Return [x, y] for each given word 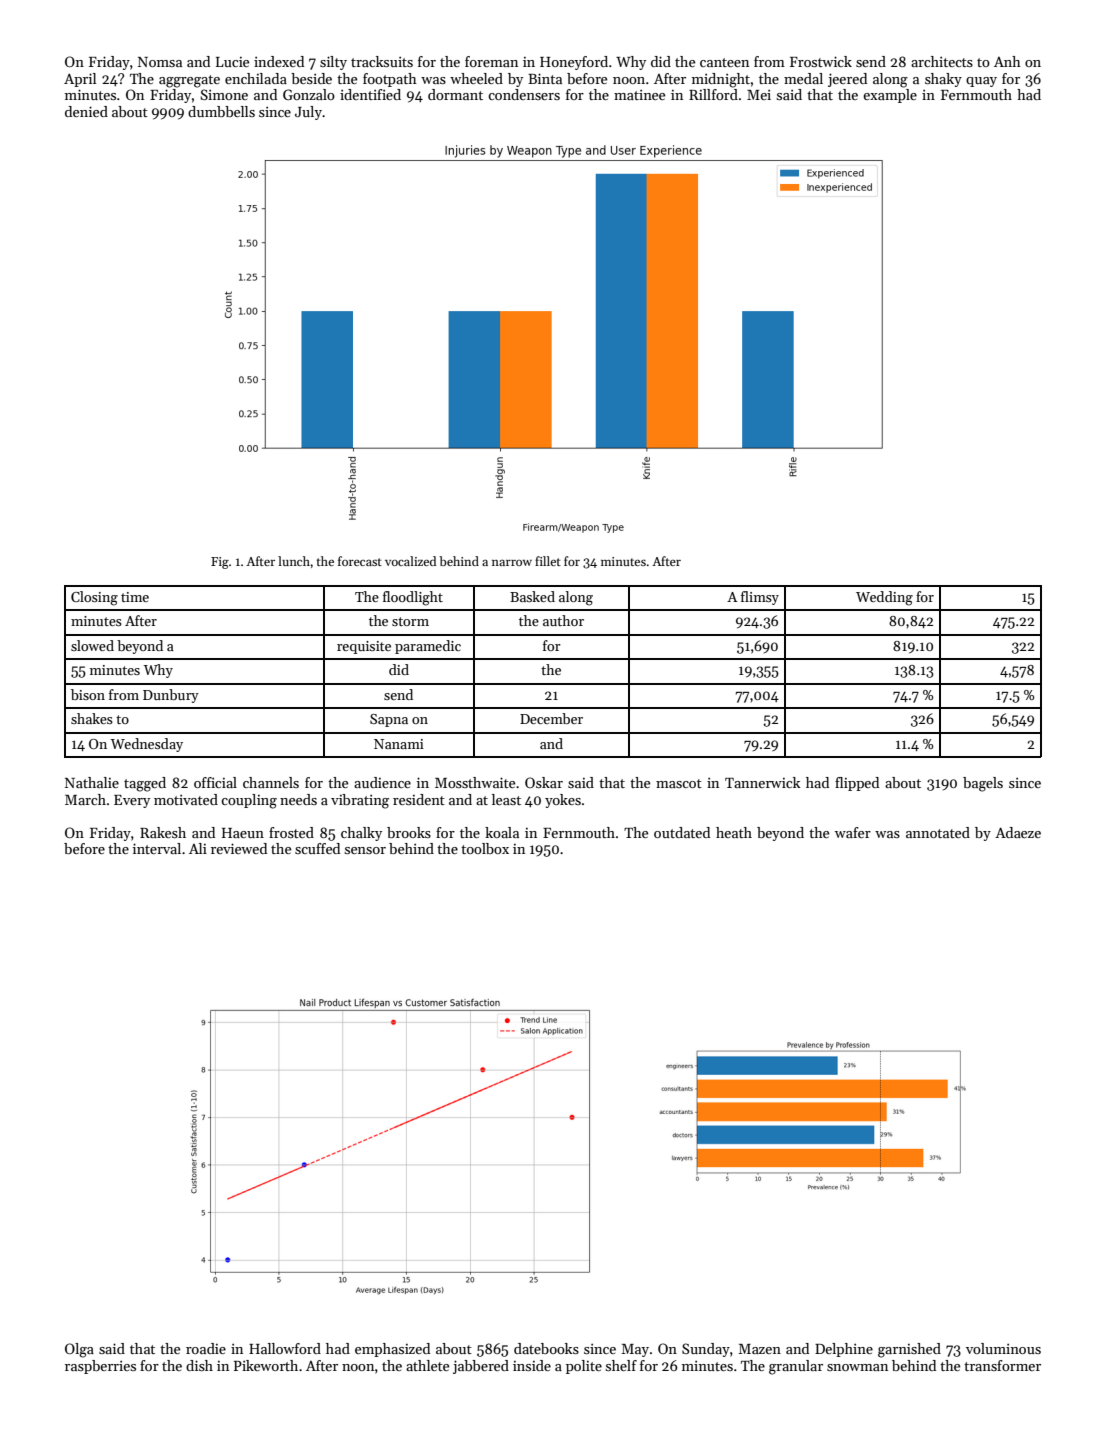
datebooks [546, 1348]
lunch [294, 561]
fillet [548, 561]
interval [157, 848]
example [890, 96]
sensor [365, 850]
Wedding [884, 598]
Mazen [760, 1349]
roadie [206, 1348]
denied [86, 111]
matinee [639, 94]
